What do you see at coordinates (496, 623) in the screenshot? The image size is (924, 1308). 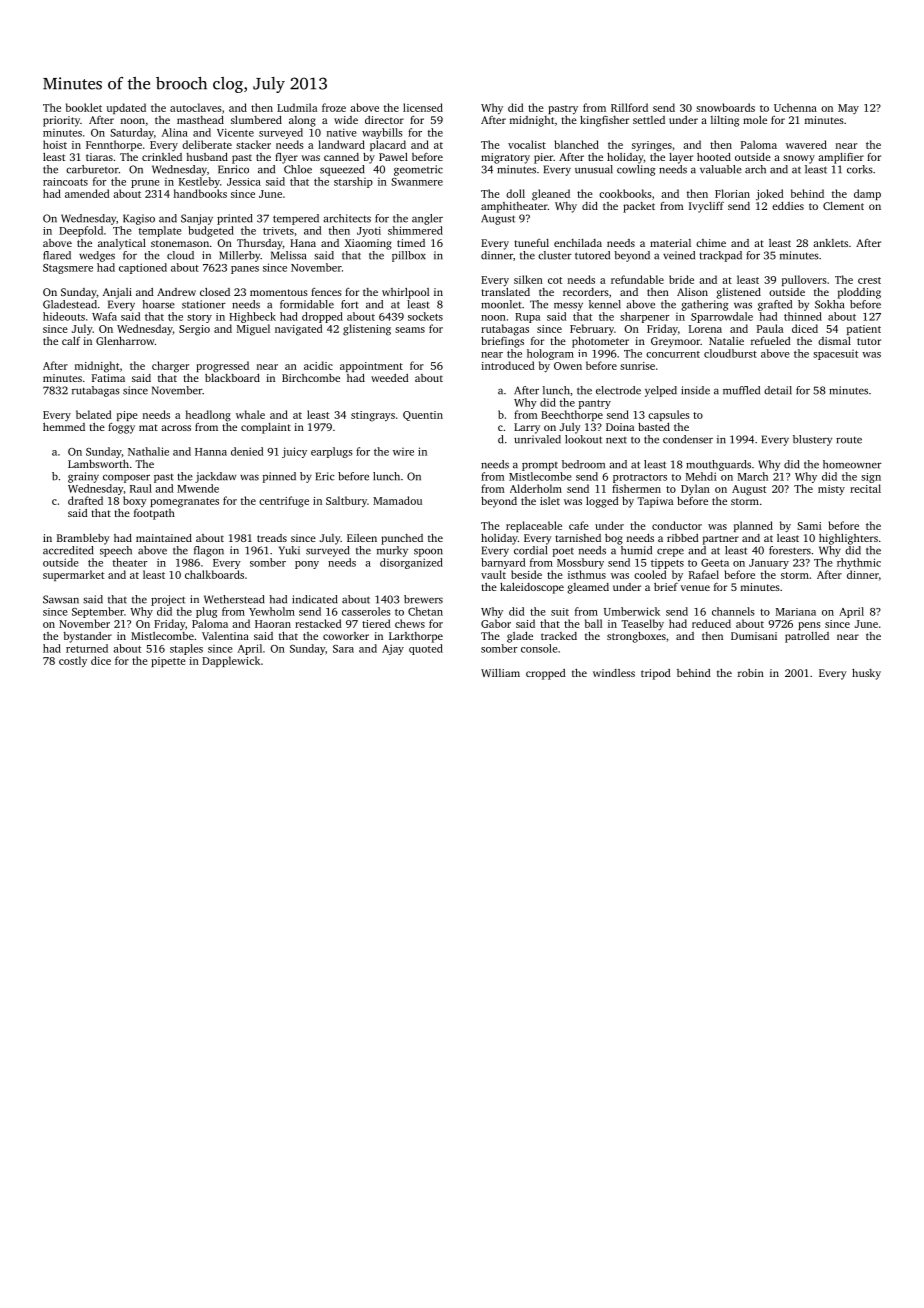 I see `Gabor` at bounding box center [496, 623].
